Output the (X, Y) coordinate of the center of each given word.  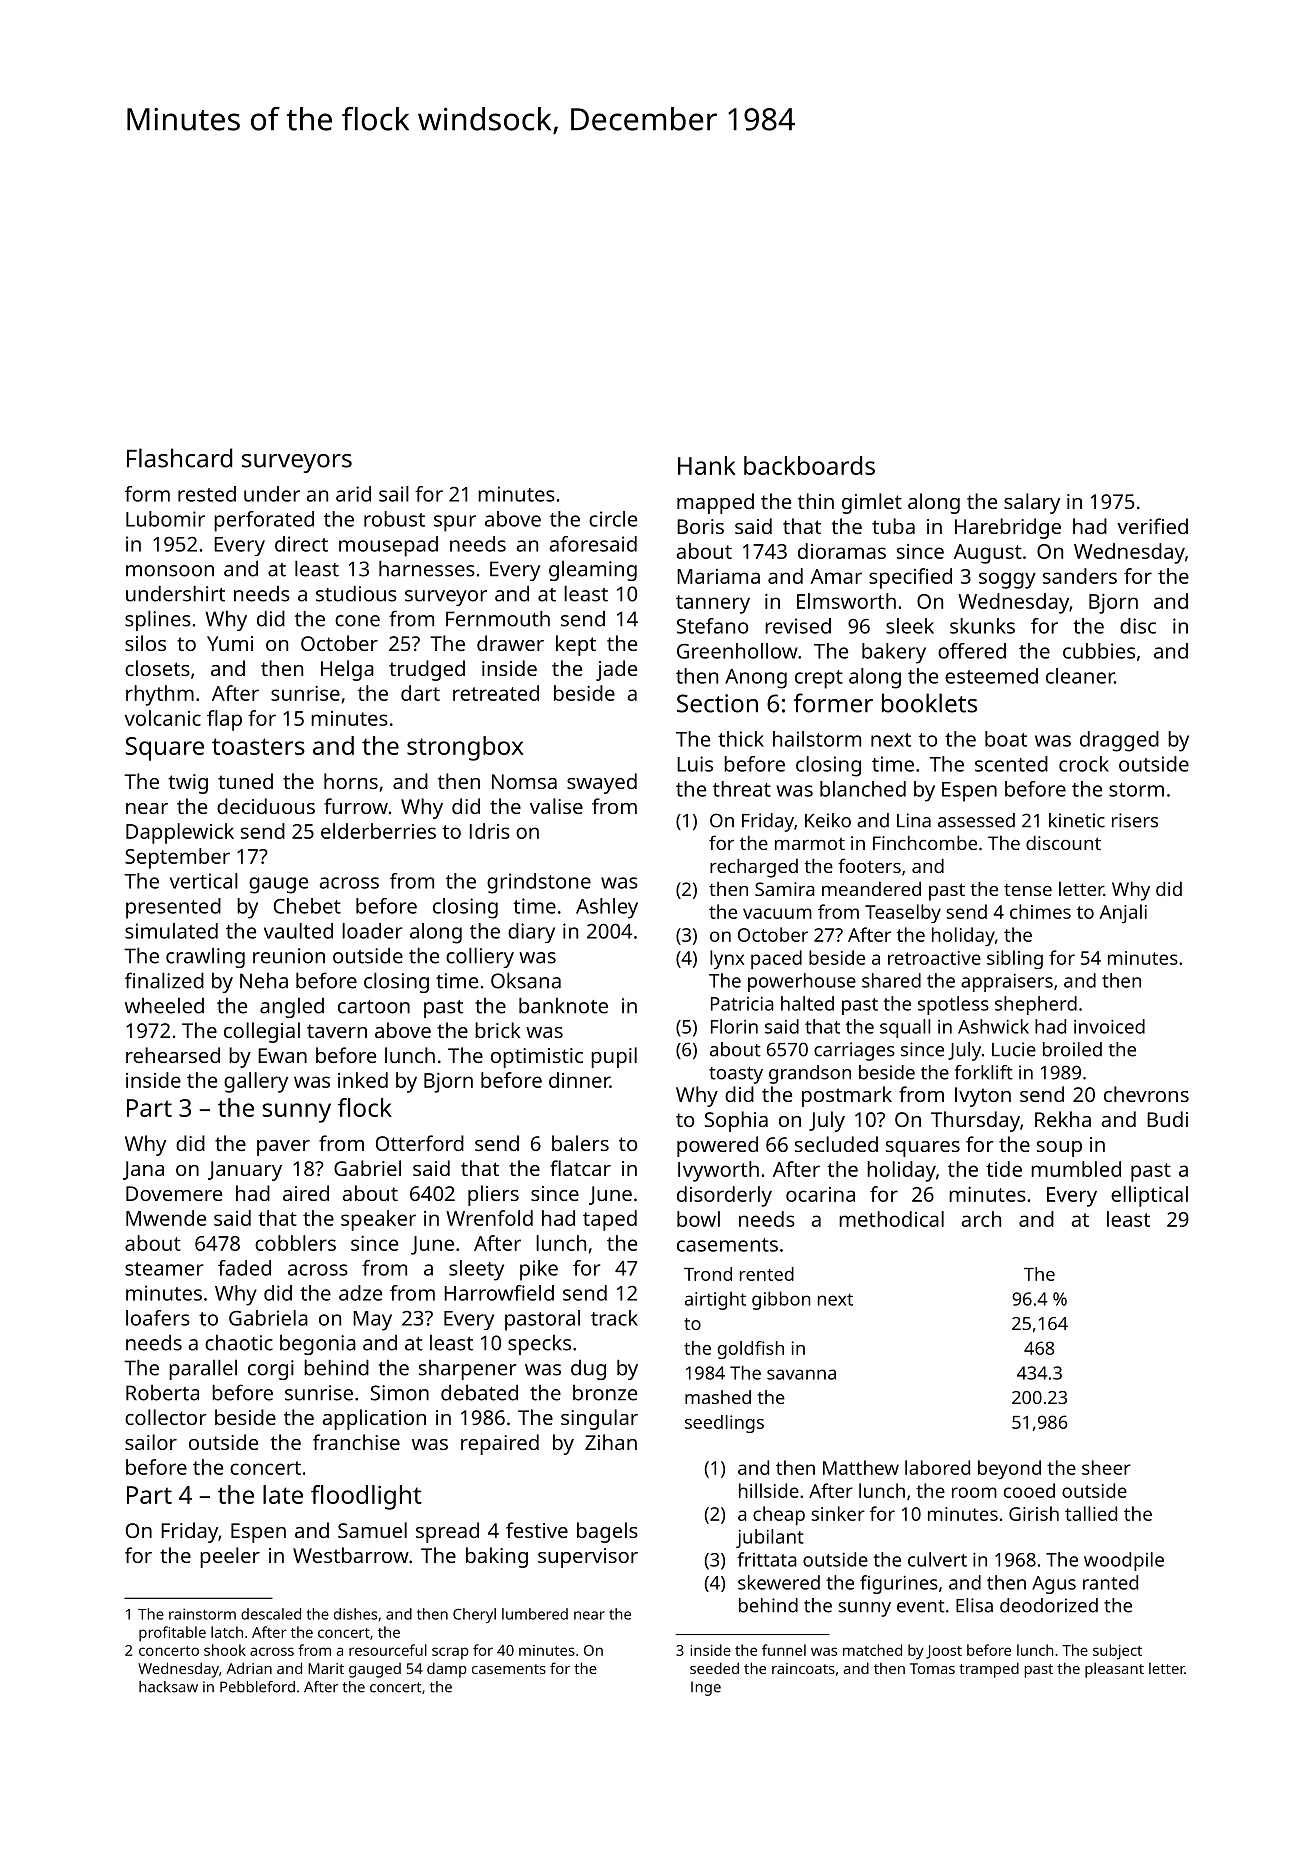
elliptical (1149, 1196)
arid (353, 494)
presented (173, 908)
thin (816, 501)
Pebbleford (257, 1687)
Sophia (736, 1121)
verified (1152, 526)
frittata (767, 1559)
